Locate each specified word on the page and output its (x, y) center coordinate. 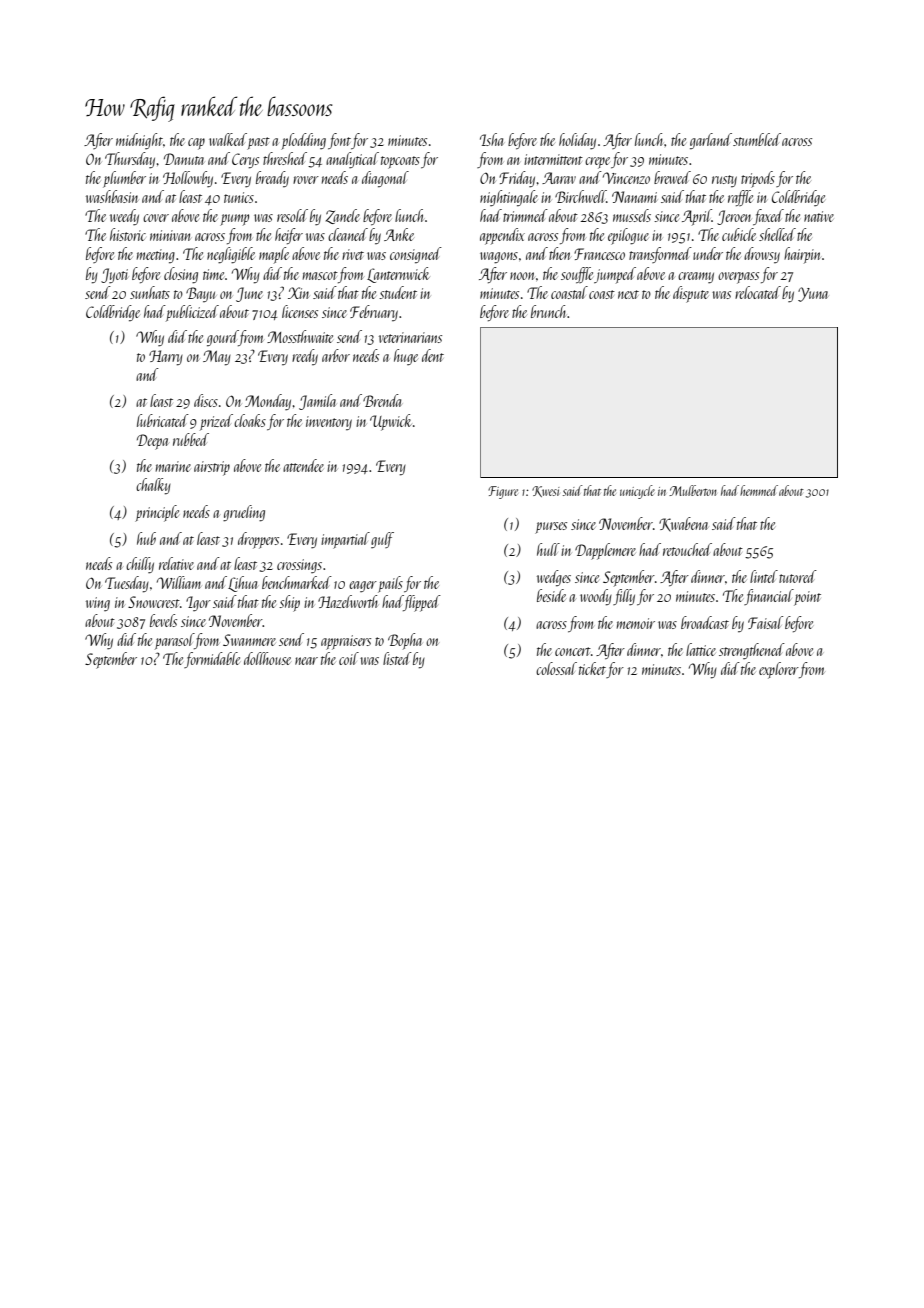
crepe (597, 163)
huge (406, 357)
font (339, 141)
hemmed (759, 490)
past (258, 143)
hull (548, 549)
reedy (305, 357)
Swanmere (249, 640)
